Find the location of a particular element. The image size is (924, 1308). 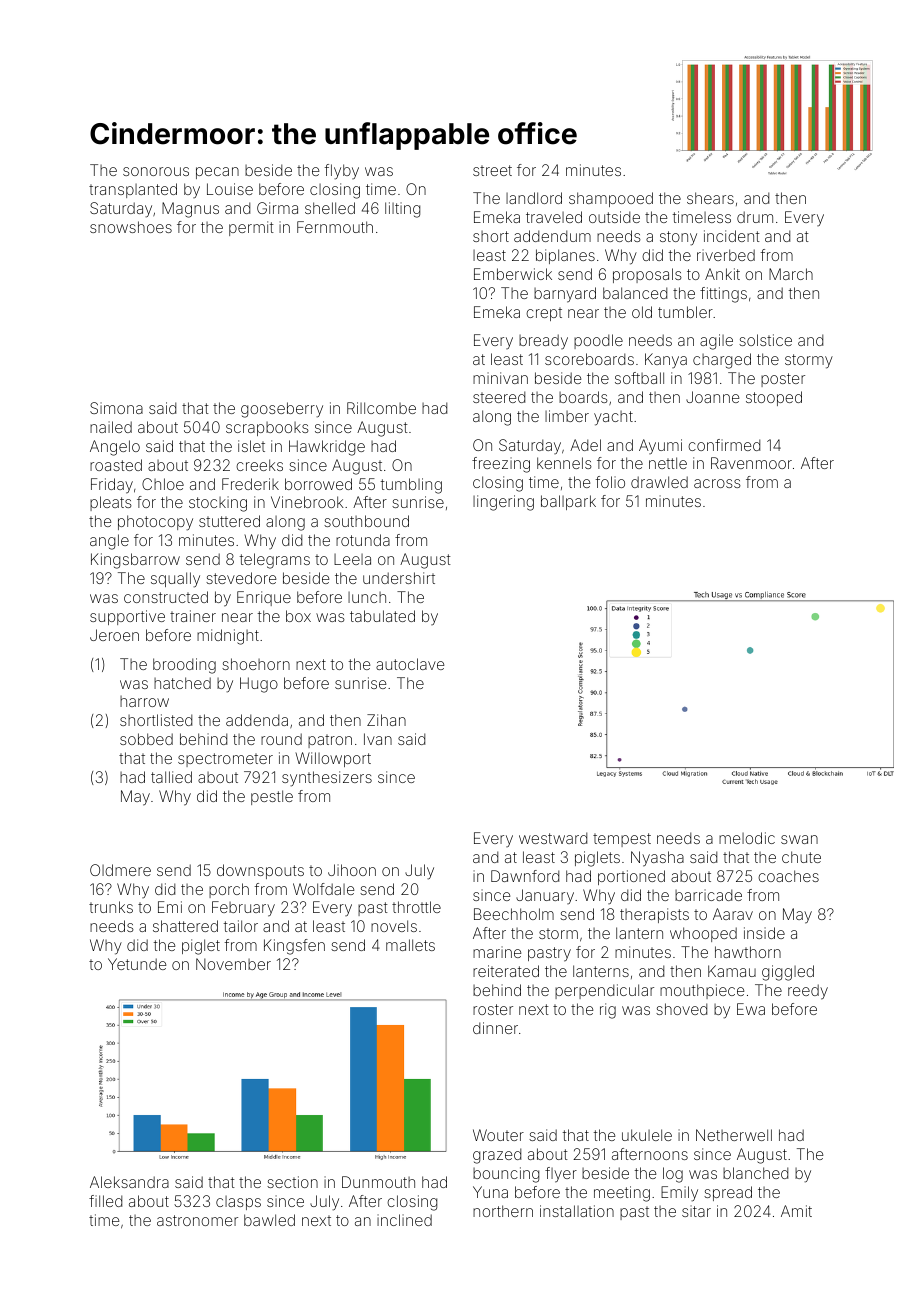

Netherwell is located at coordinates (734, 1135).
